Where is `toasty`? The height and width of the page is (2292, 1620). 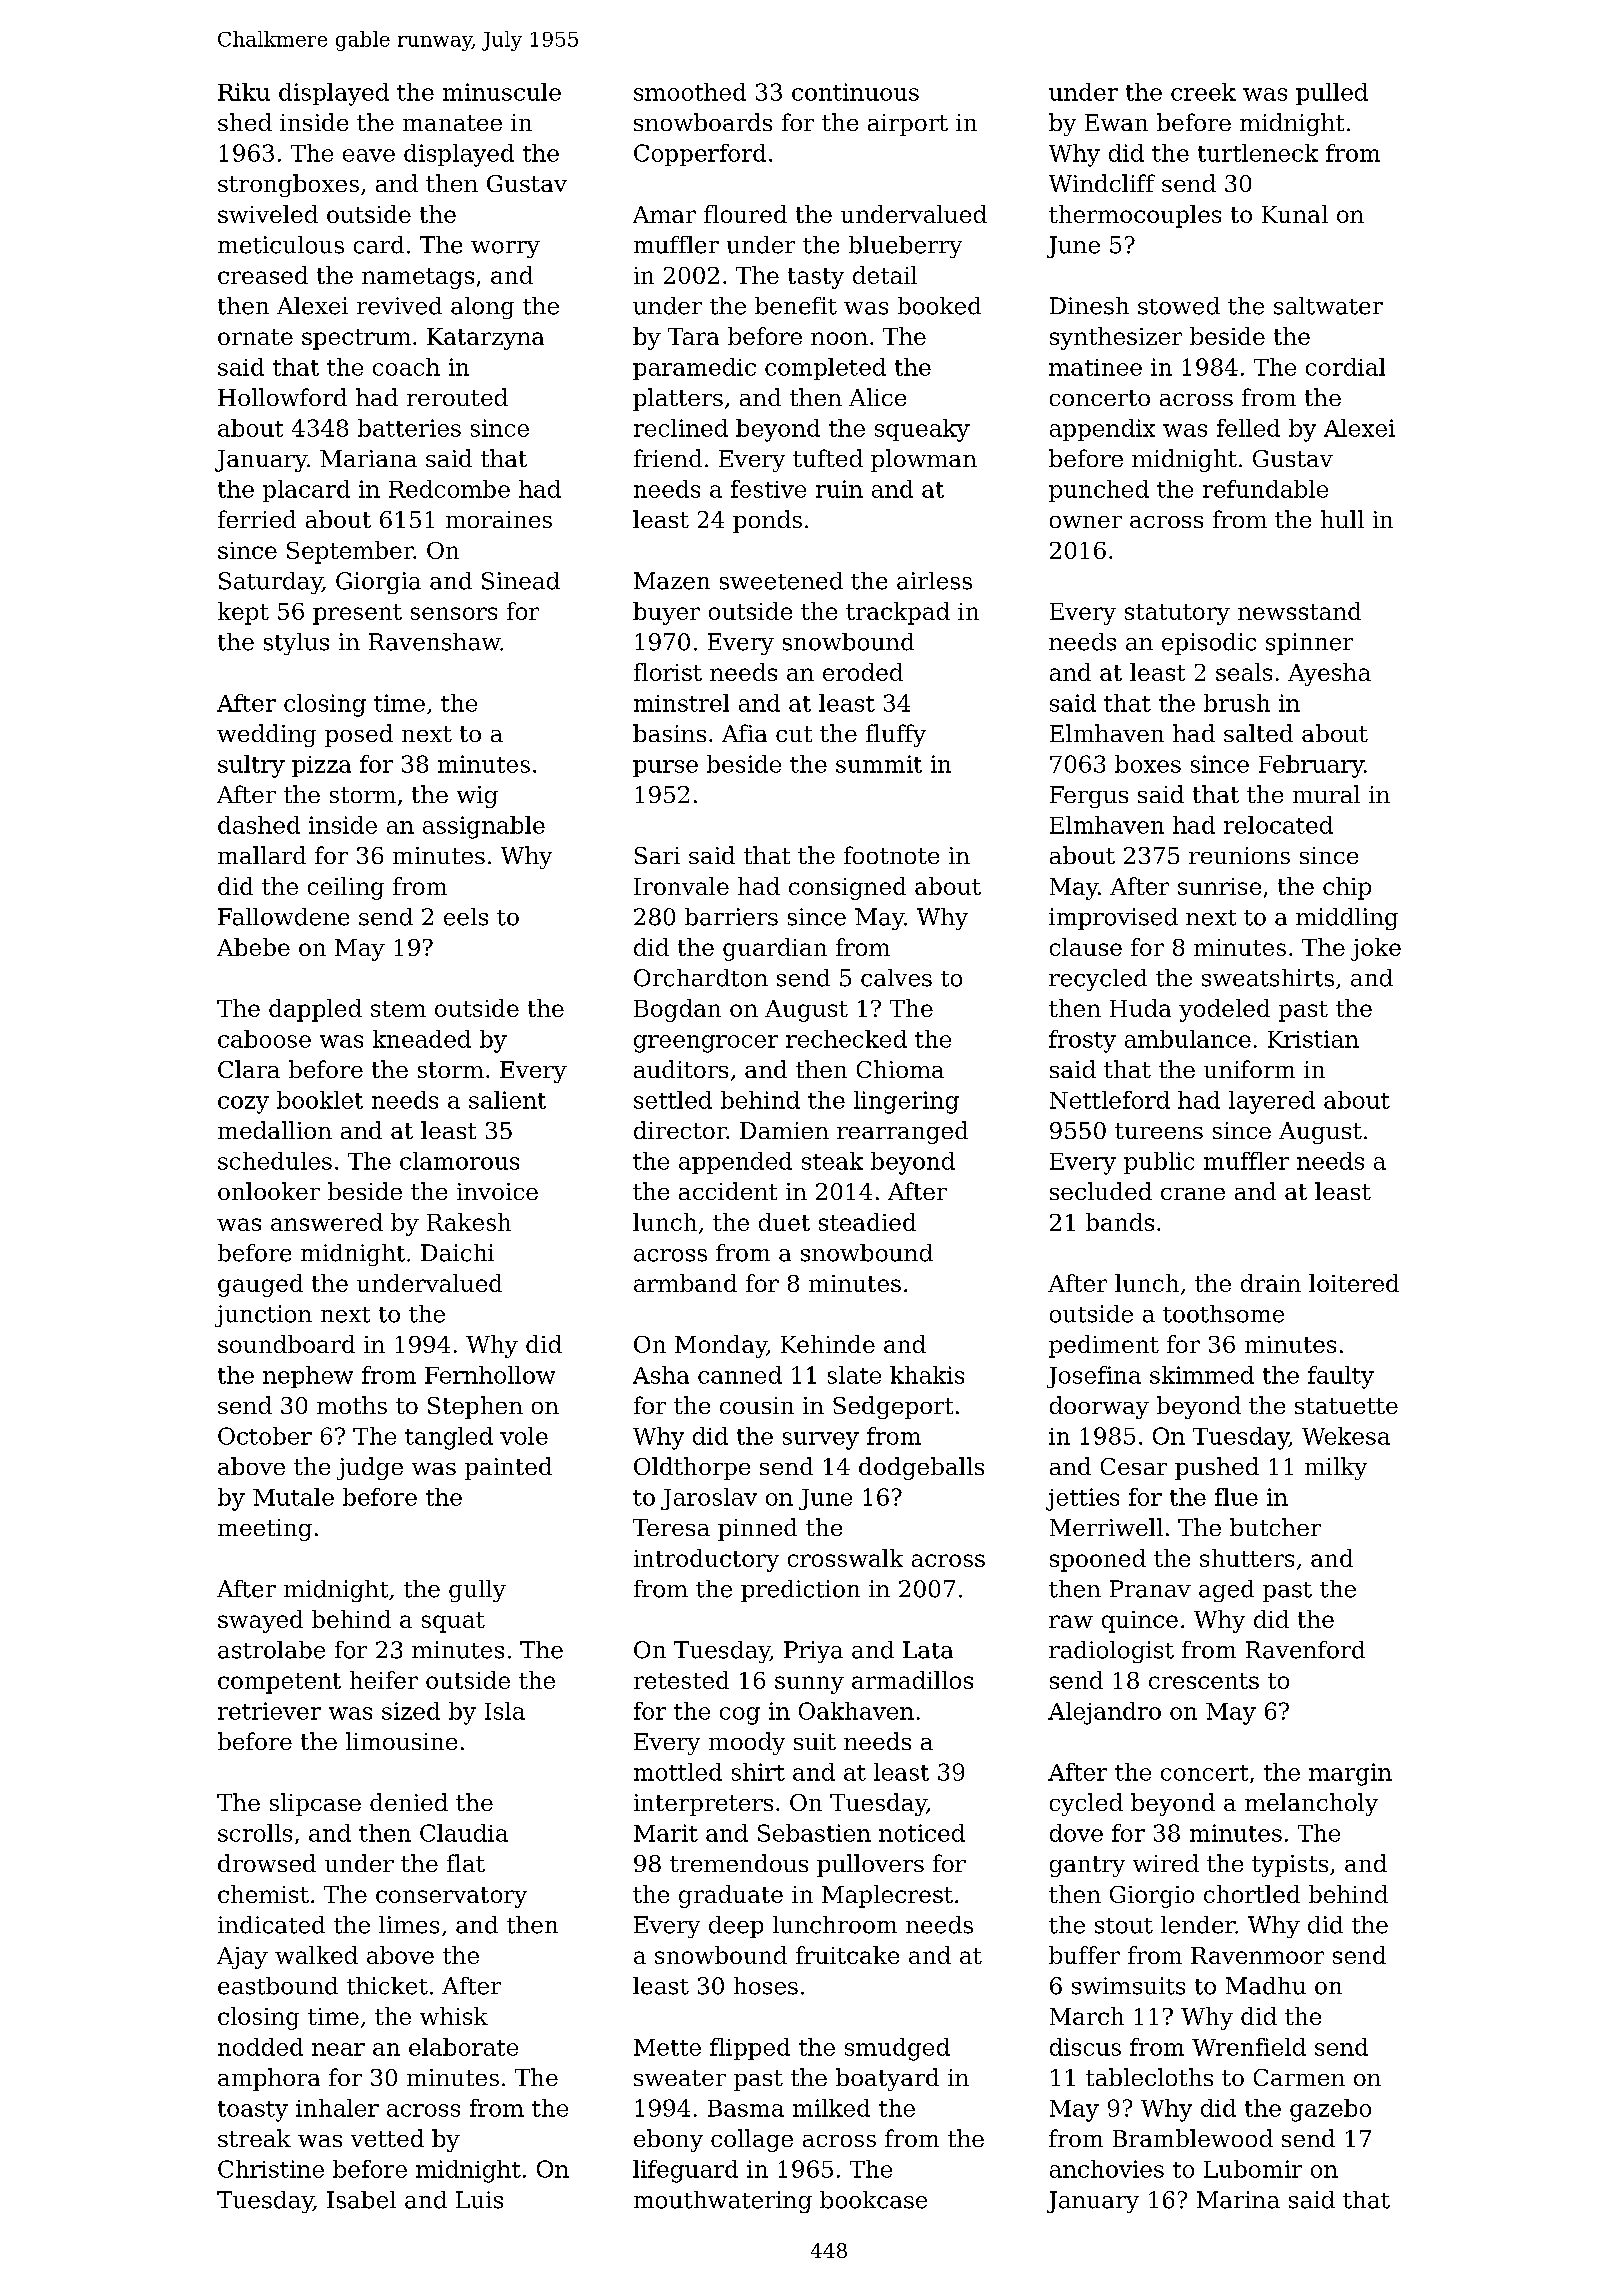 toasty is located at coordinates (253, 2111).
